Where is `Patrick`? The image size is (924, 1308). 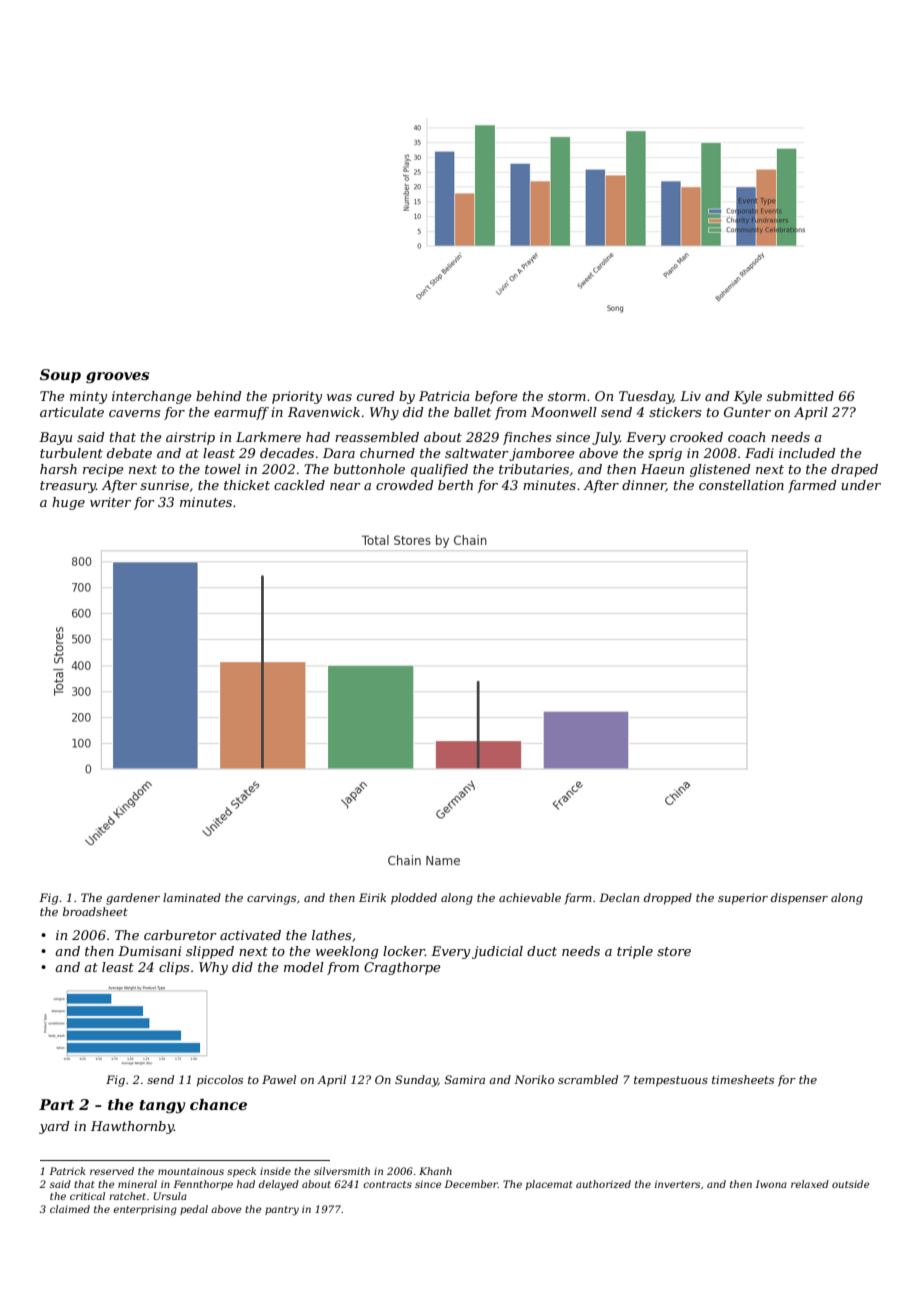
Patrick is located at coordinates (67, 1171).
